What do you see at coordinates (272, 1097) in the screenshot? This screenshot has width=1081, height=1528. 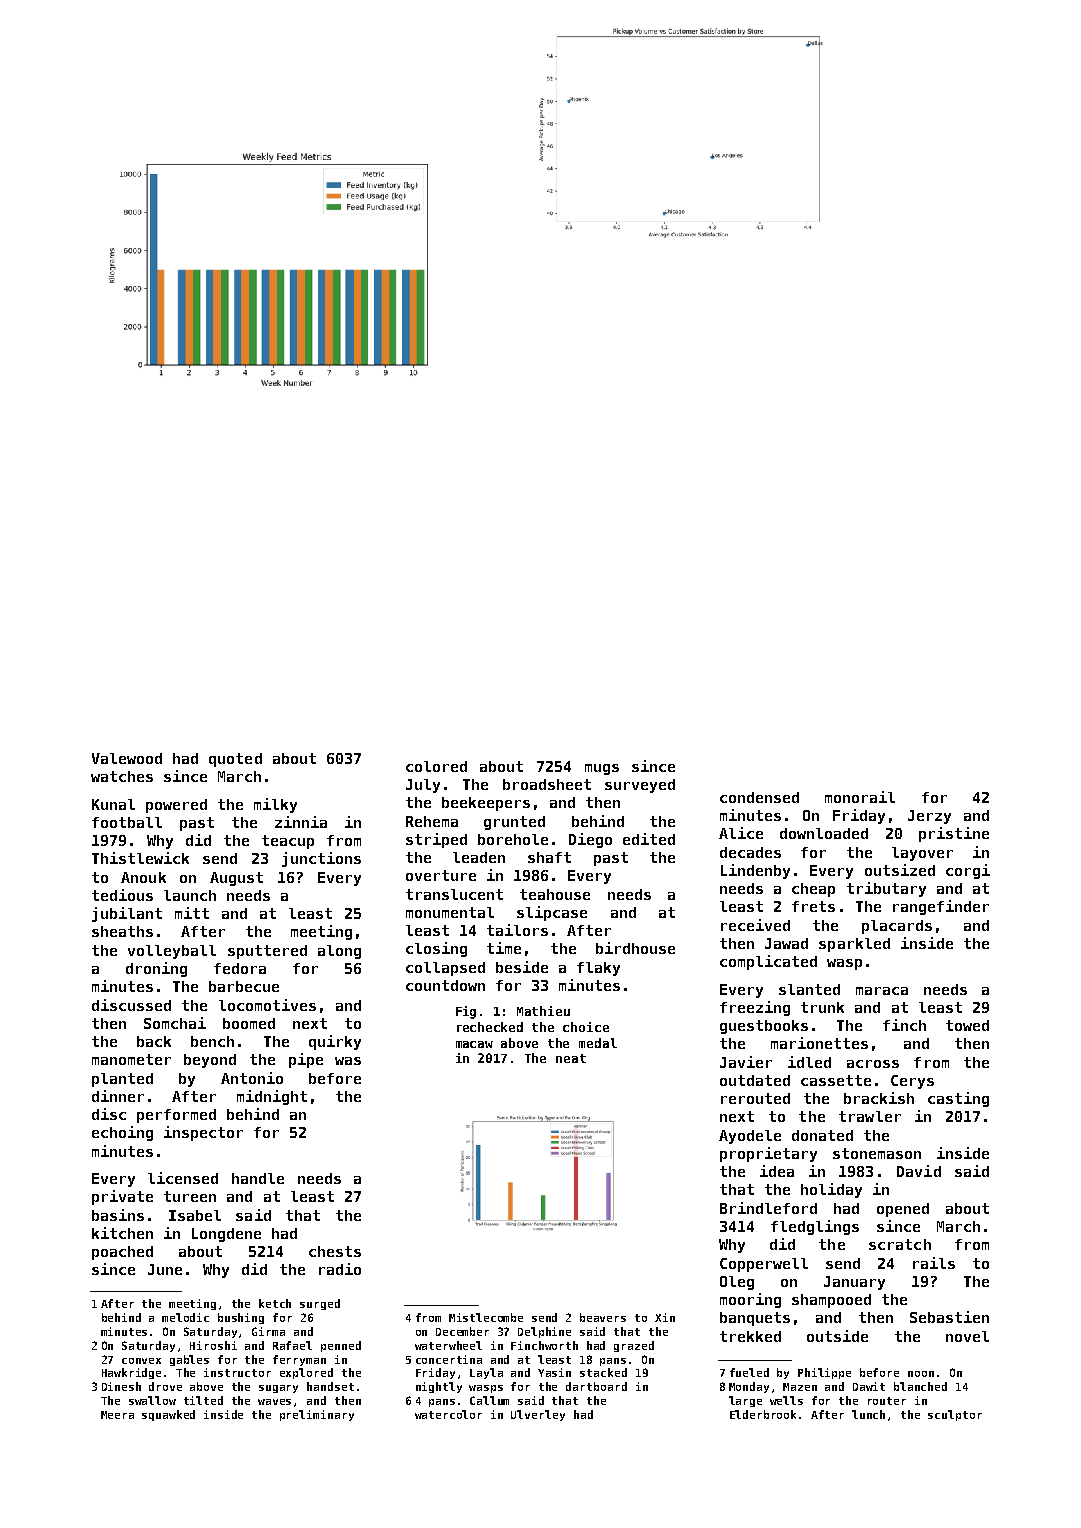 I see `midnight` at bounding box center [272, 1097].
